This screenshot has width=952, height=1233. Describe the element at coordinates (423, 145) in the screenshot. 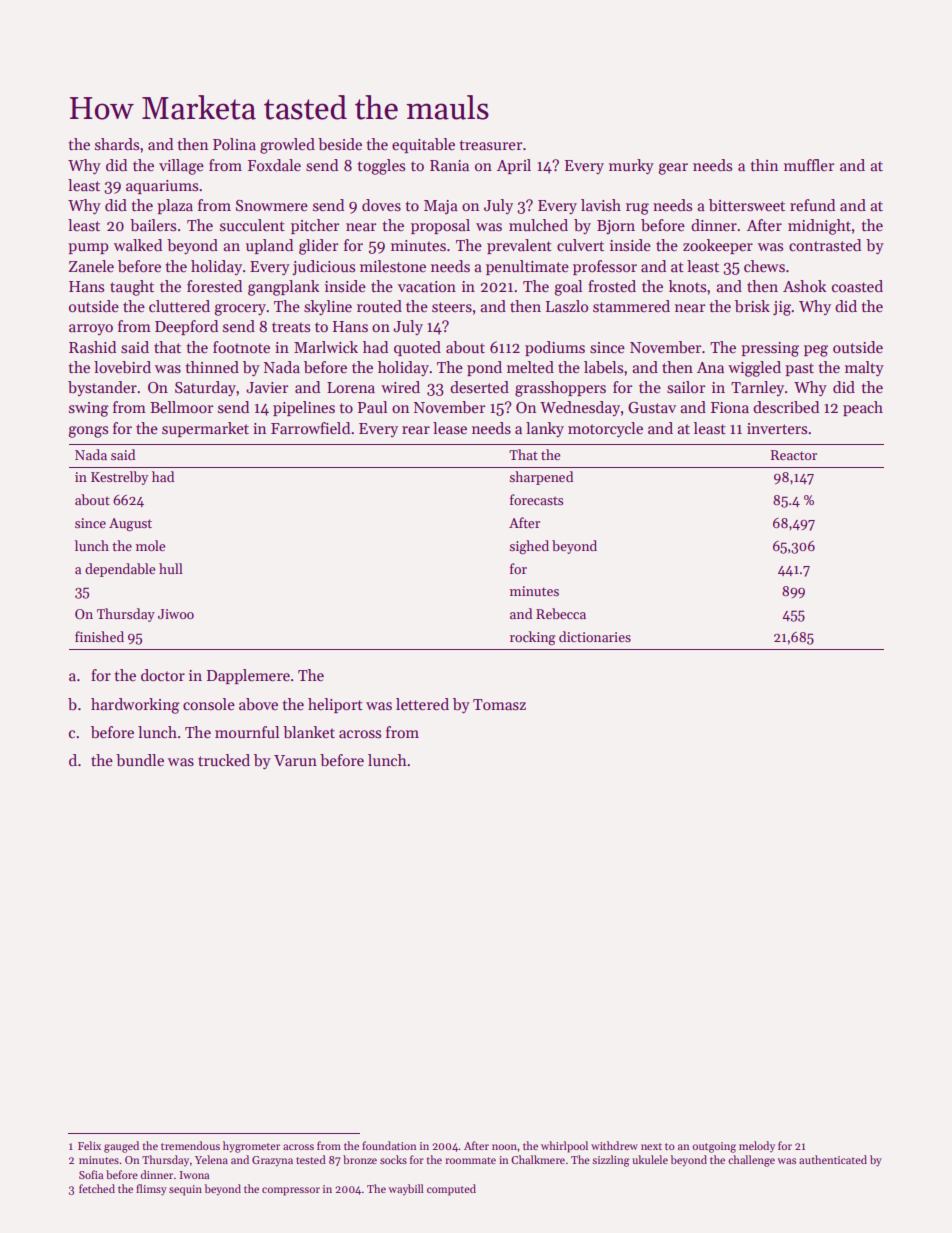

I see `equitable` at that location.
